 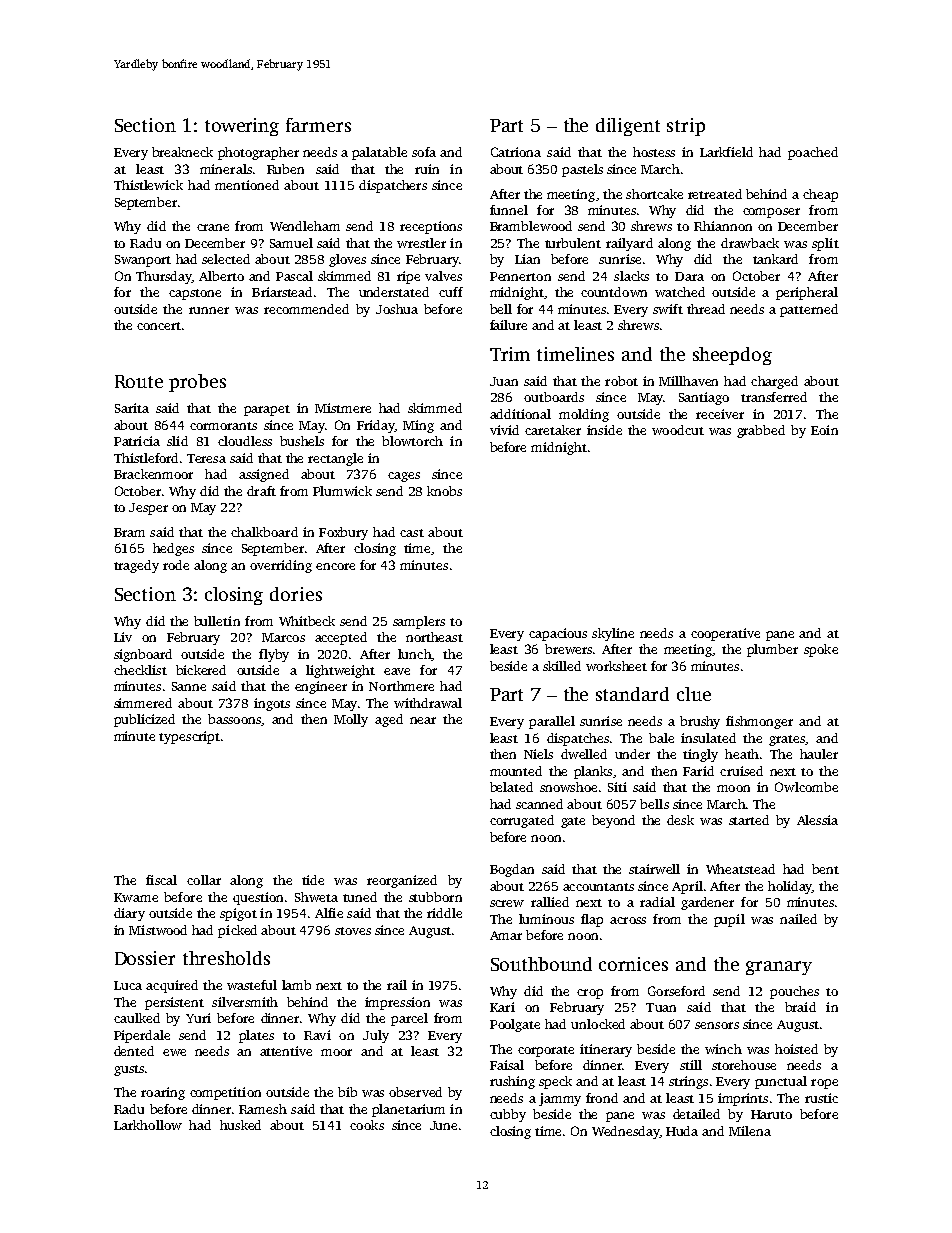 What do you see at coordinates (306, 309) in the image?
I see `recommended` at bounding box center [306, 309].
